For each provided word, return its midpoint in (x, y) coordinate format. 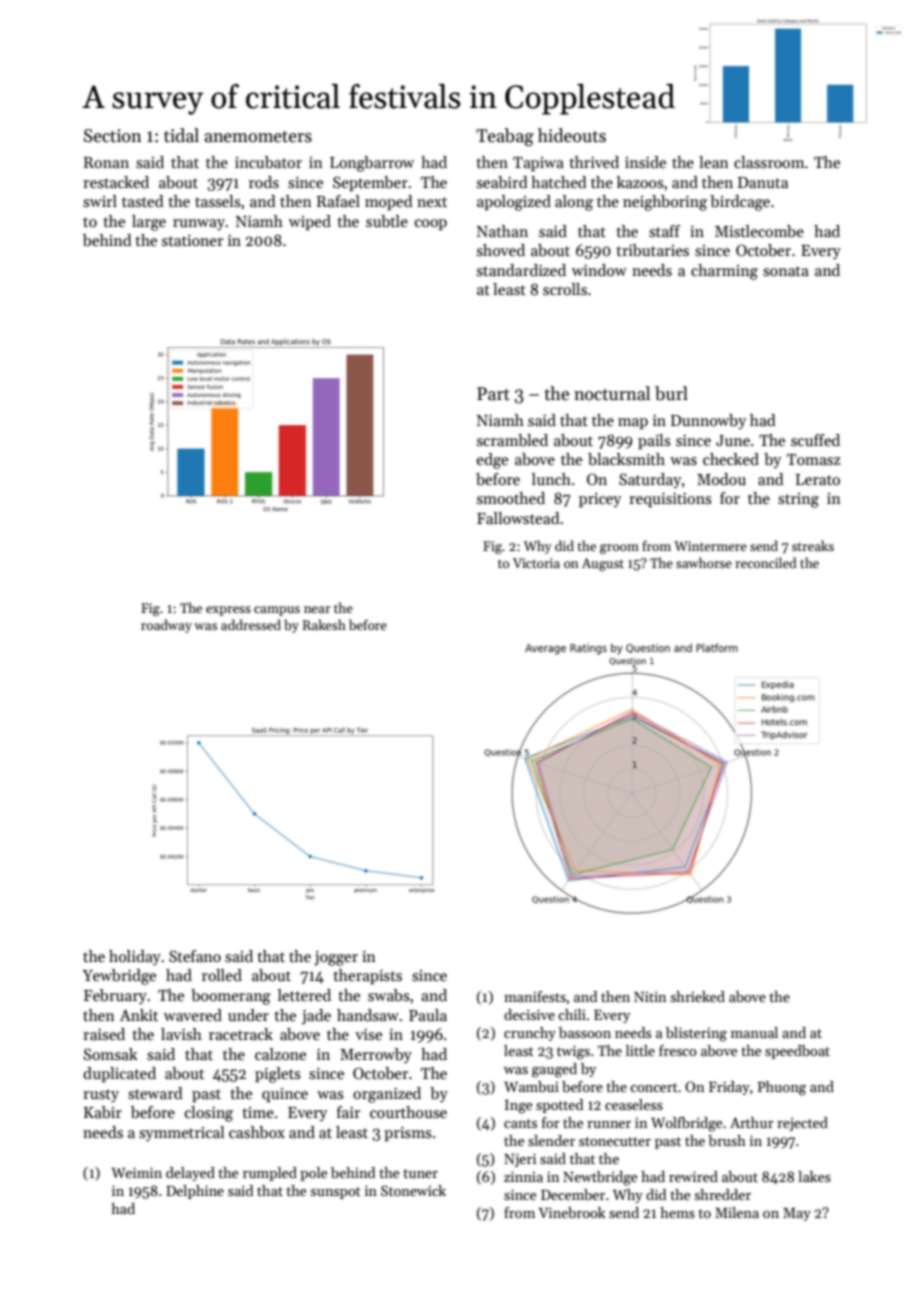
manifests (535, 996)
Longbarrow (372, 164)
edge (492, 461)
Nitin (650, 996)
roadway (166, 626)
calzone (280, 1054)
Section (113, 136)
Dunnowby (708, 422)
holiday (135, 958)
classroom (769, 162)
